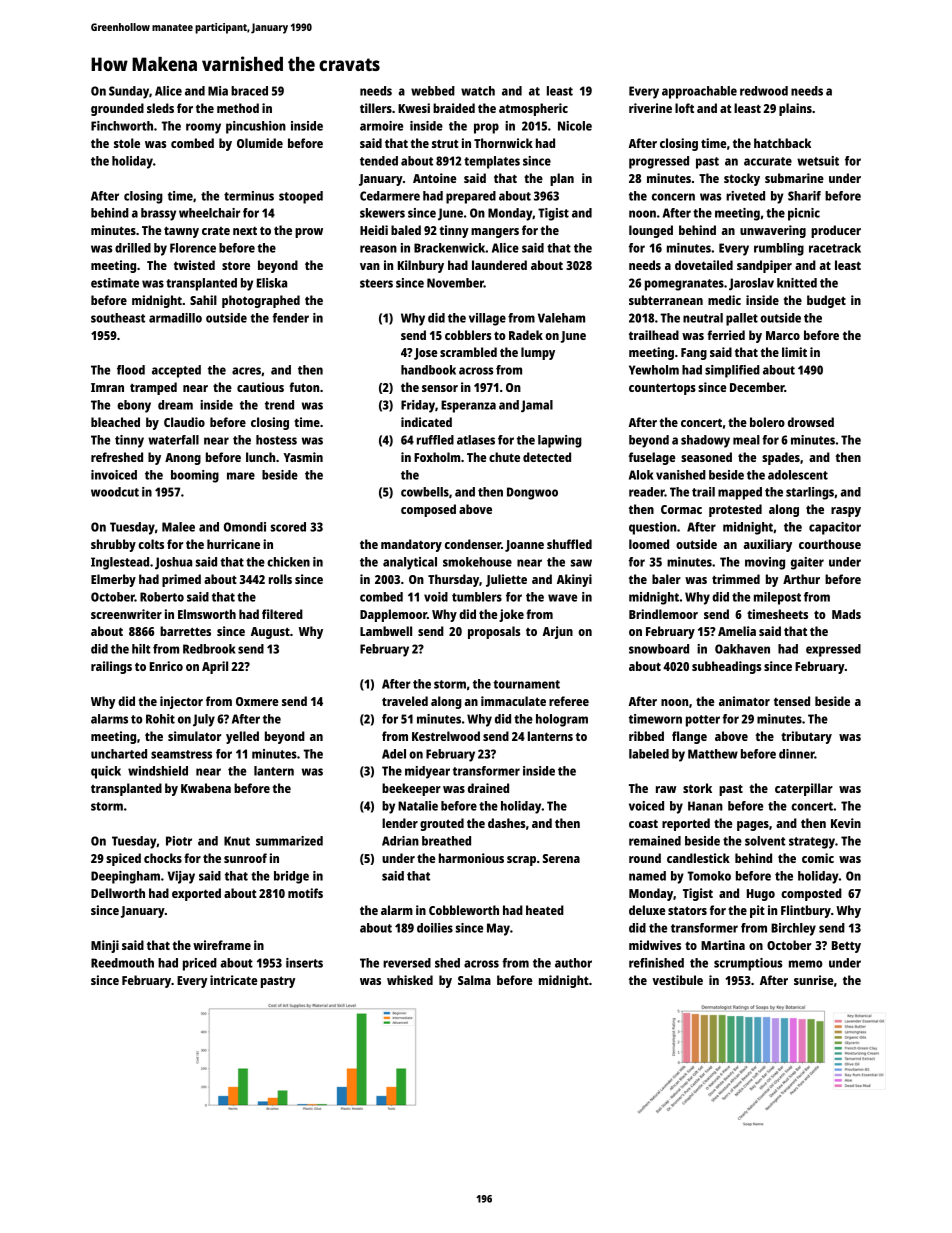  Describe the element at coordinates (806, 737) in the screenshot. I see `tributary` at that location.
